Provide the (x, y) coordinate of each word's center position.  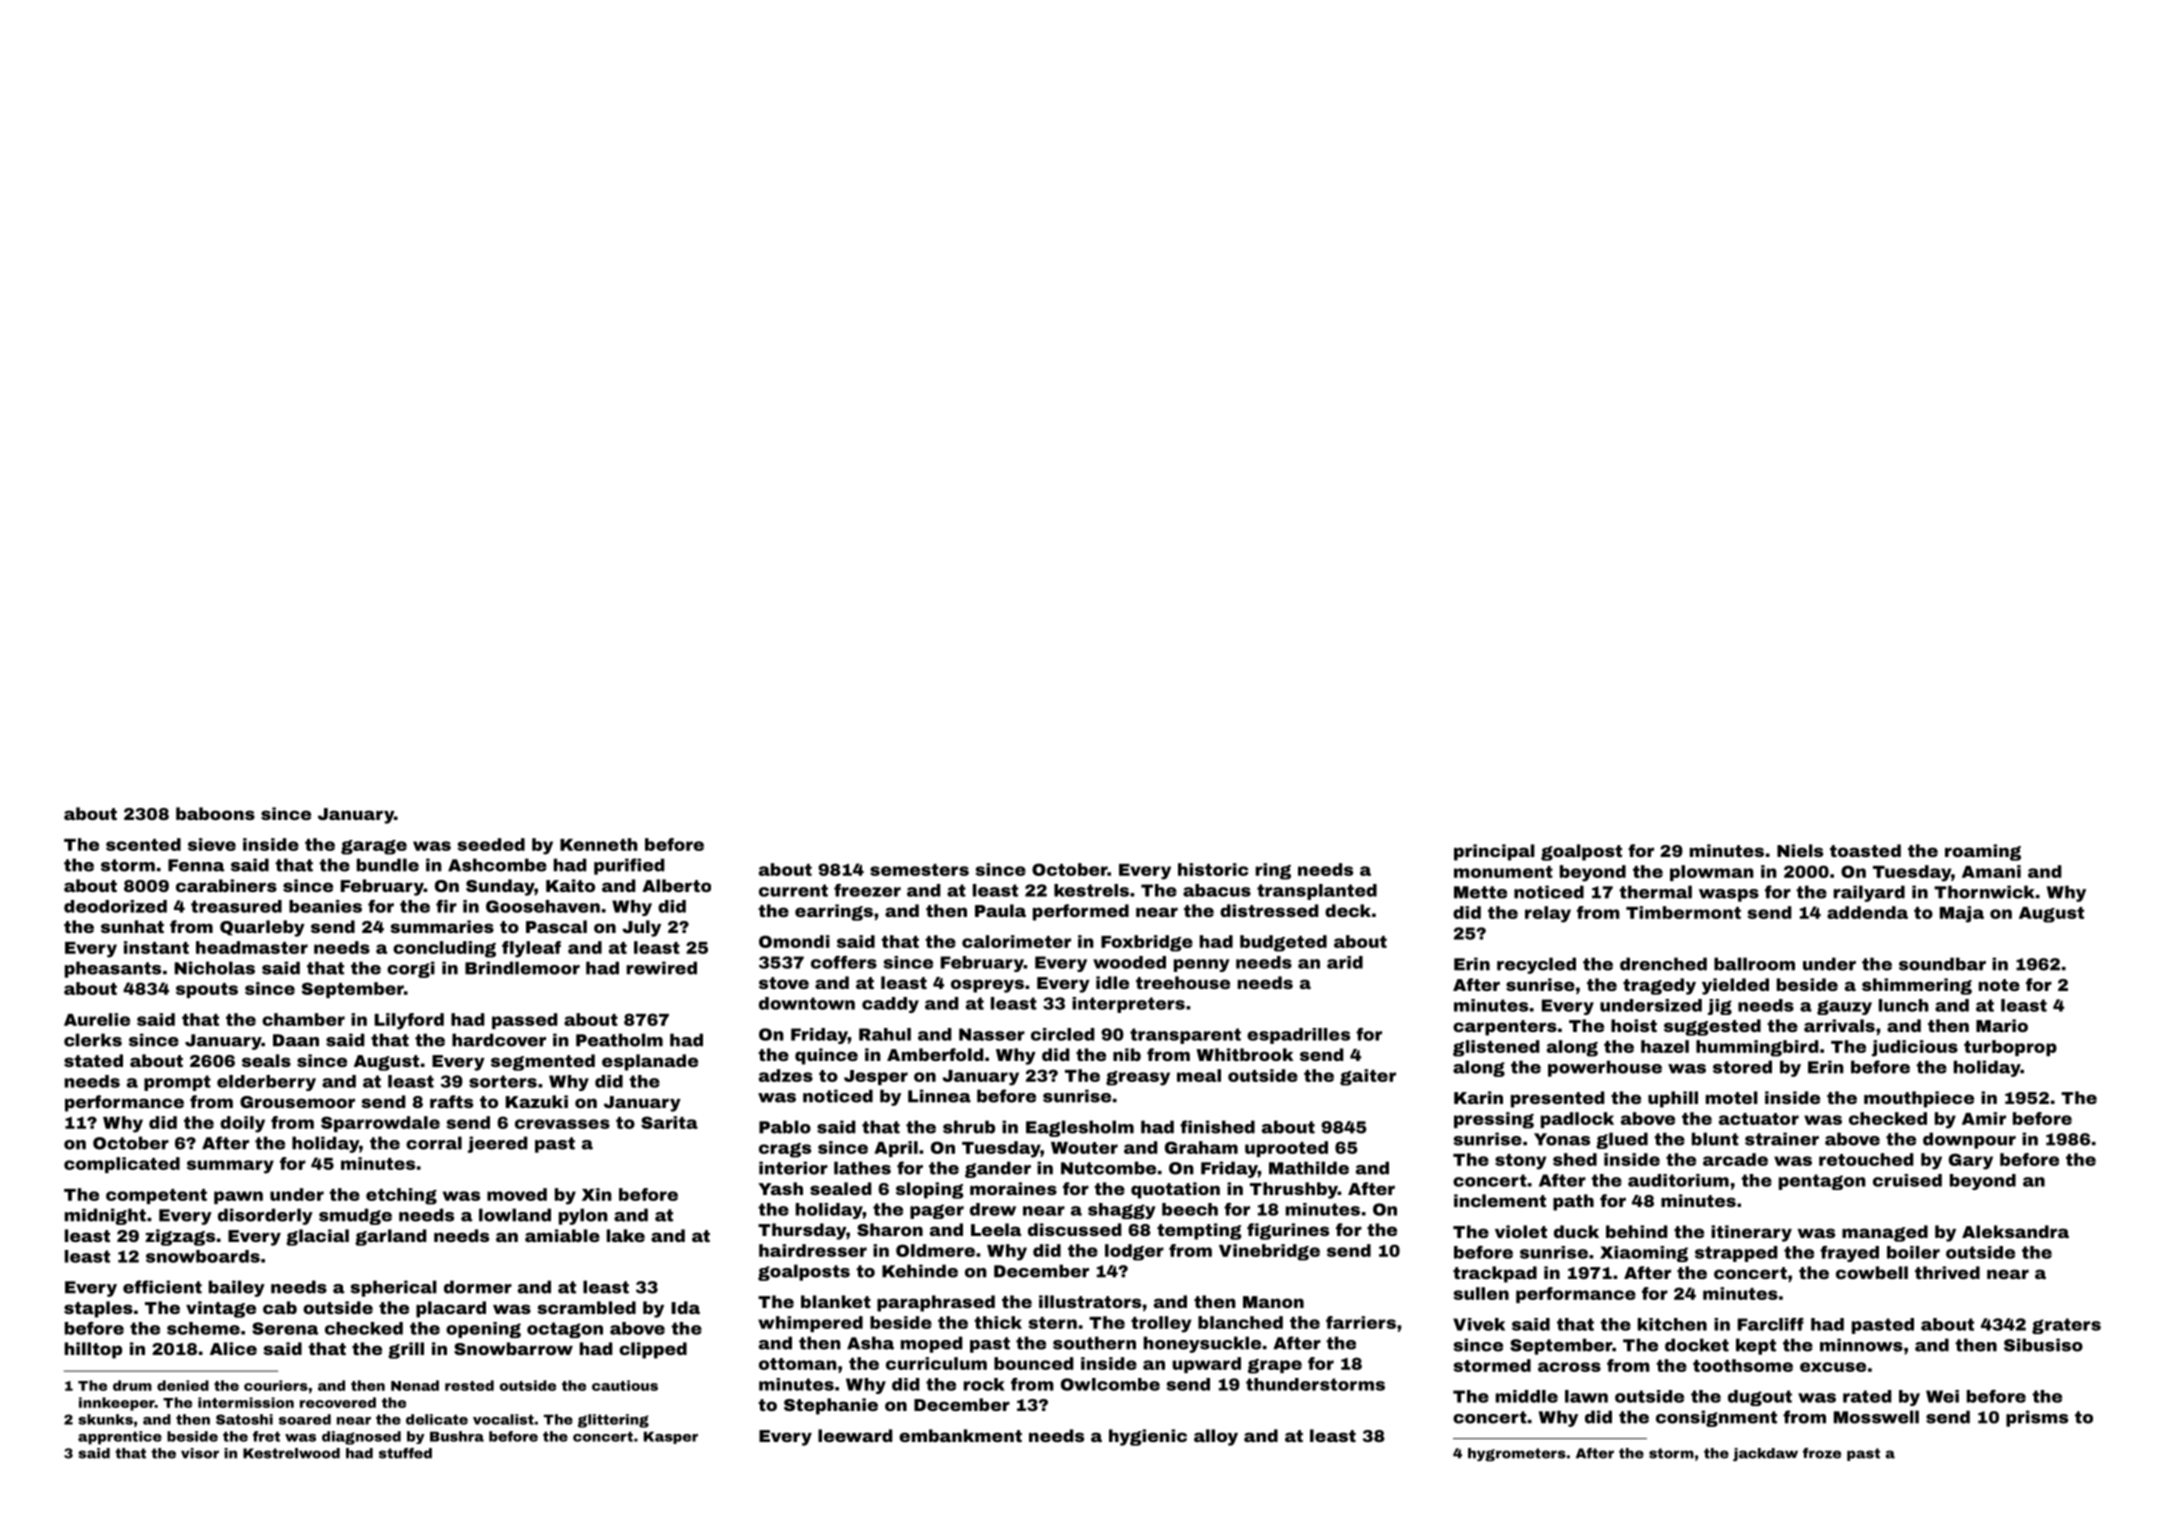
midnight (105, 1216)
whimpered (810, 1324)
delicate (437, 1419)
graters (2066, 1326)
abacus (1217, 890)
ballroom (1754, 964)
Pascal (556, 926)
